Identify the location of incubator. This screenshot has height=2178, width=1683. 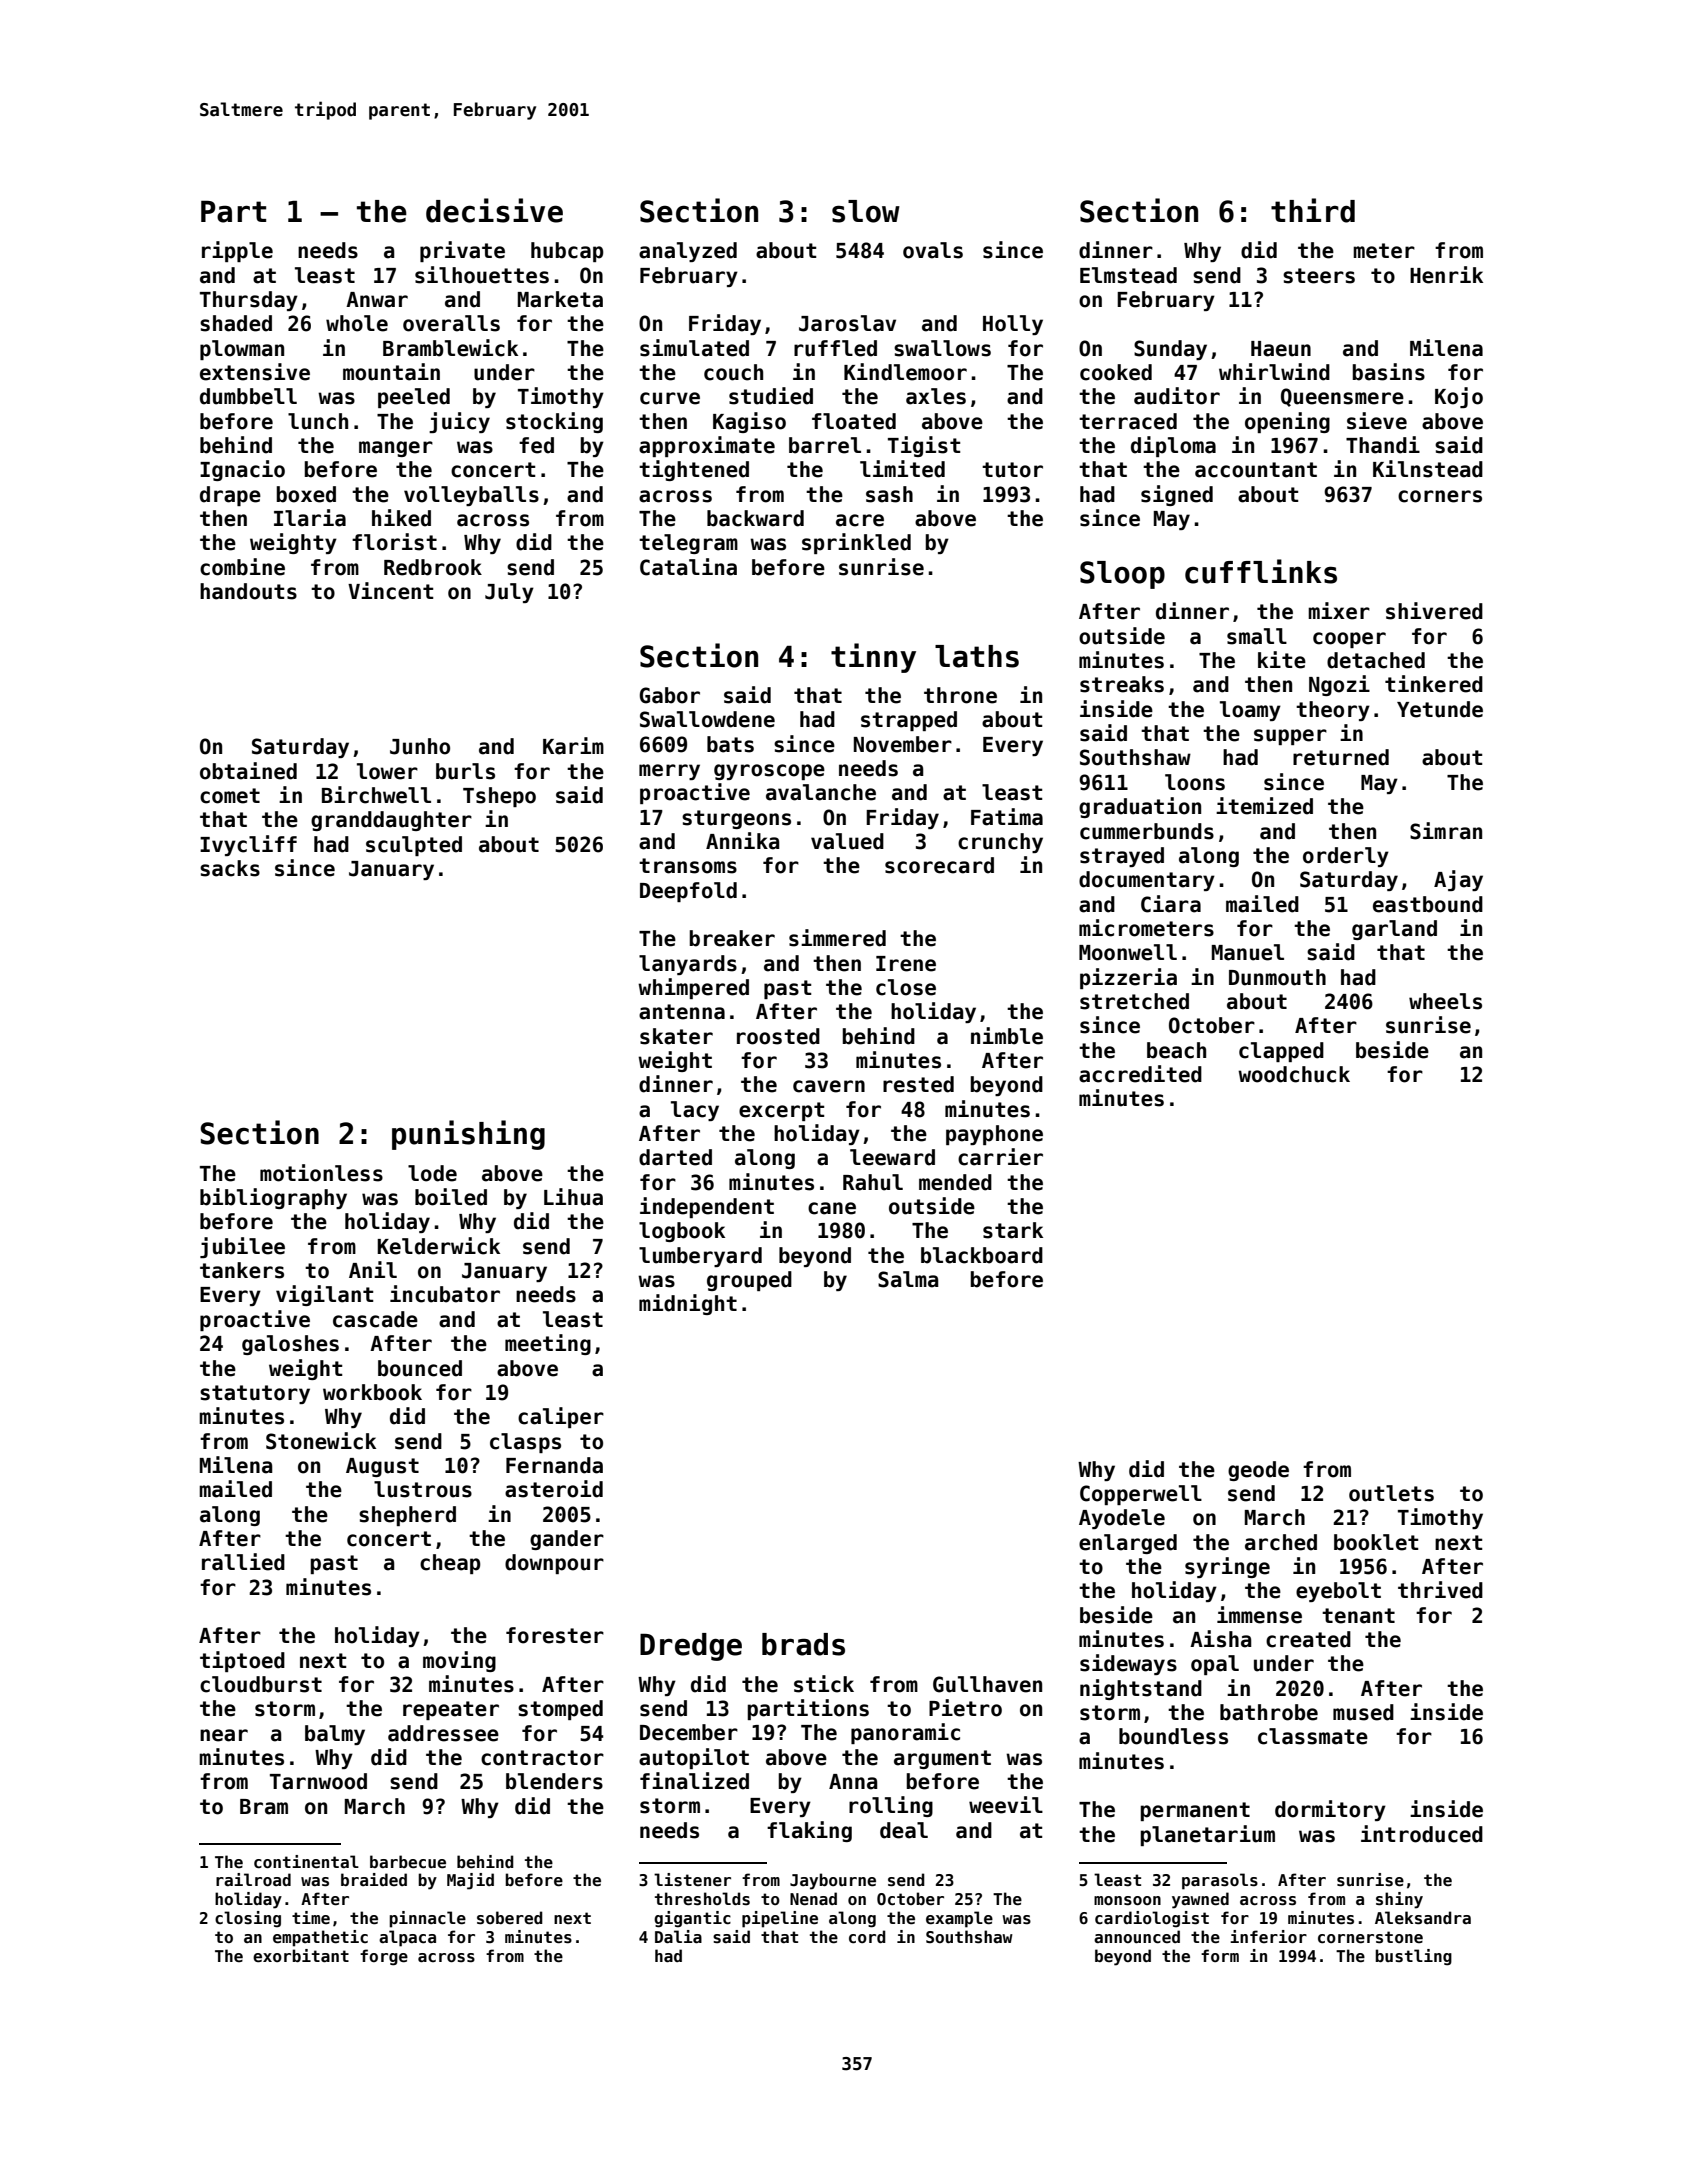
(445, 1294).
